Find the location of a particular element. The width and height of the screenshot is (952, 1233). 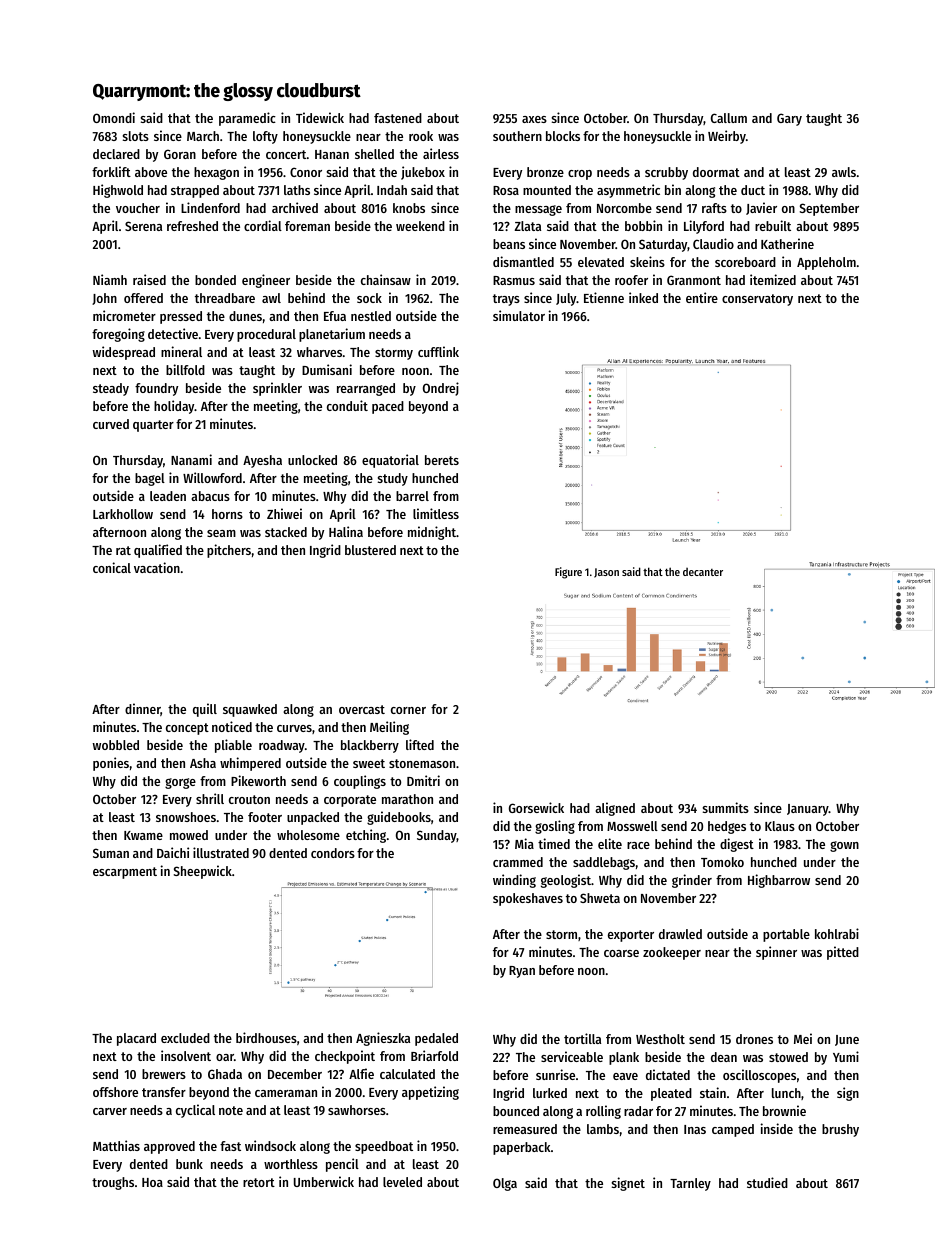

gown is located at coordinates (844, 846).
